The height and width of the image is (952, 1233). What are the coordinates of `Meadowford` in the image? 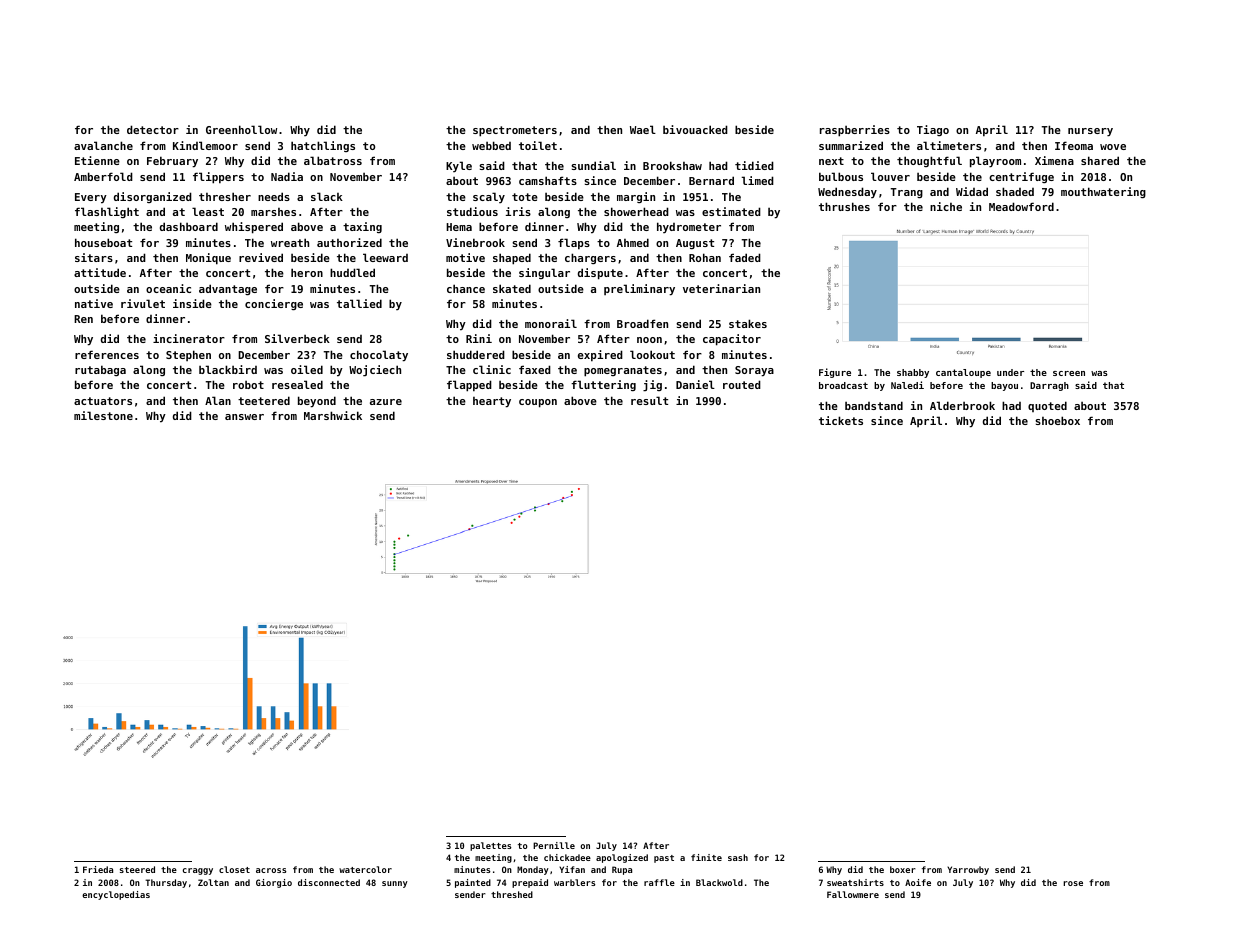 It's located at (1021, 206).
